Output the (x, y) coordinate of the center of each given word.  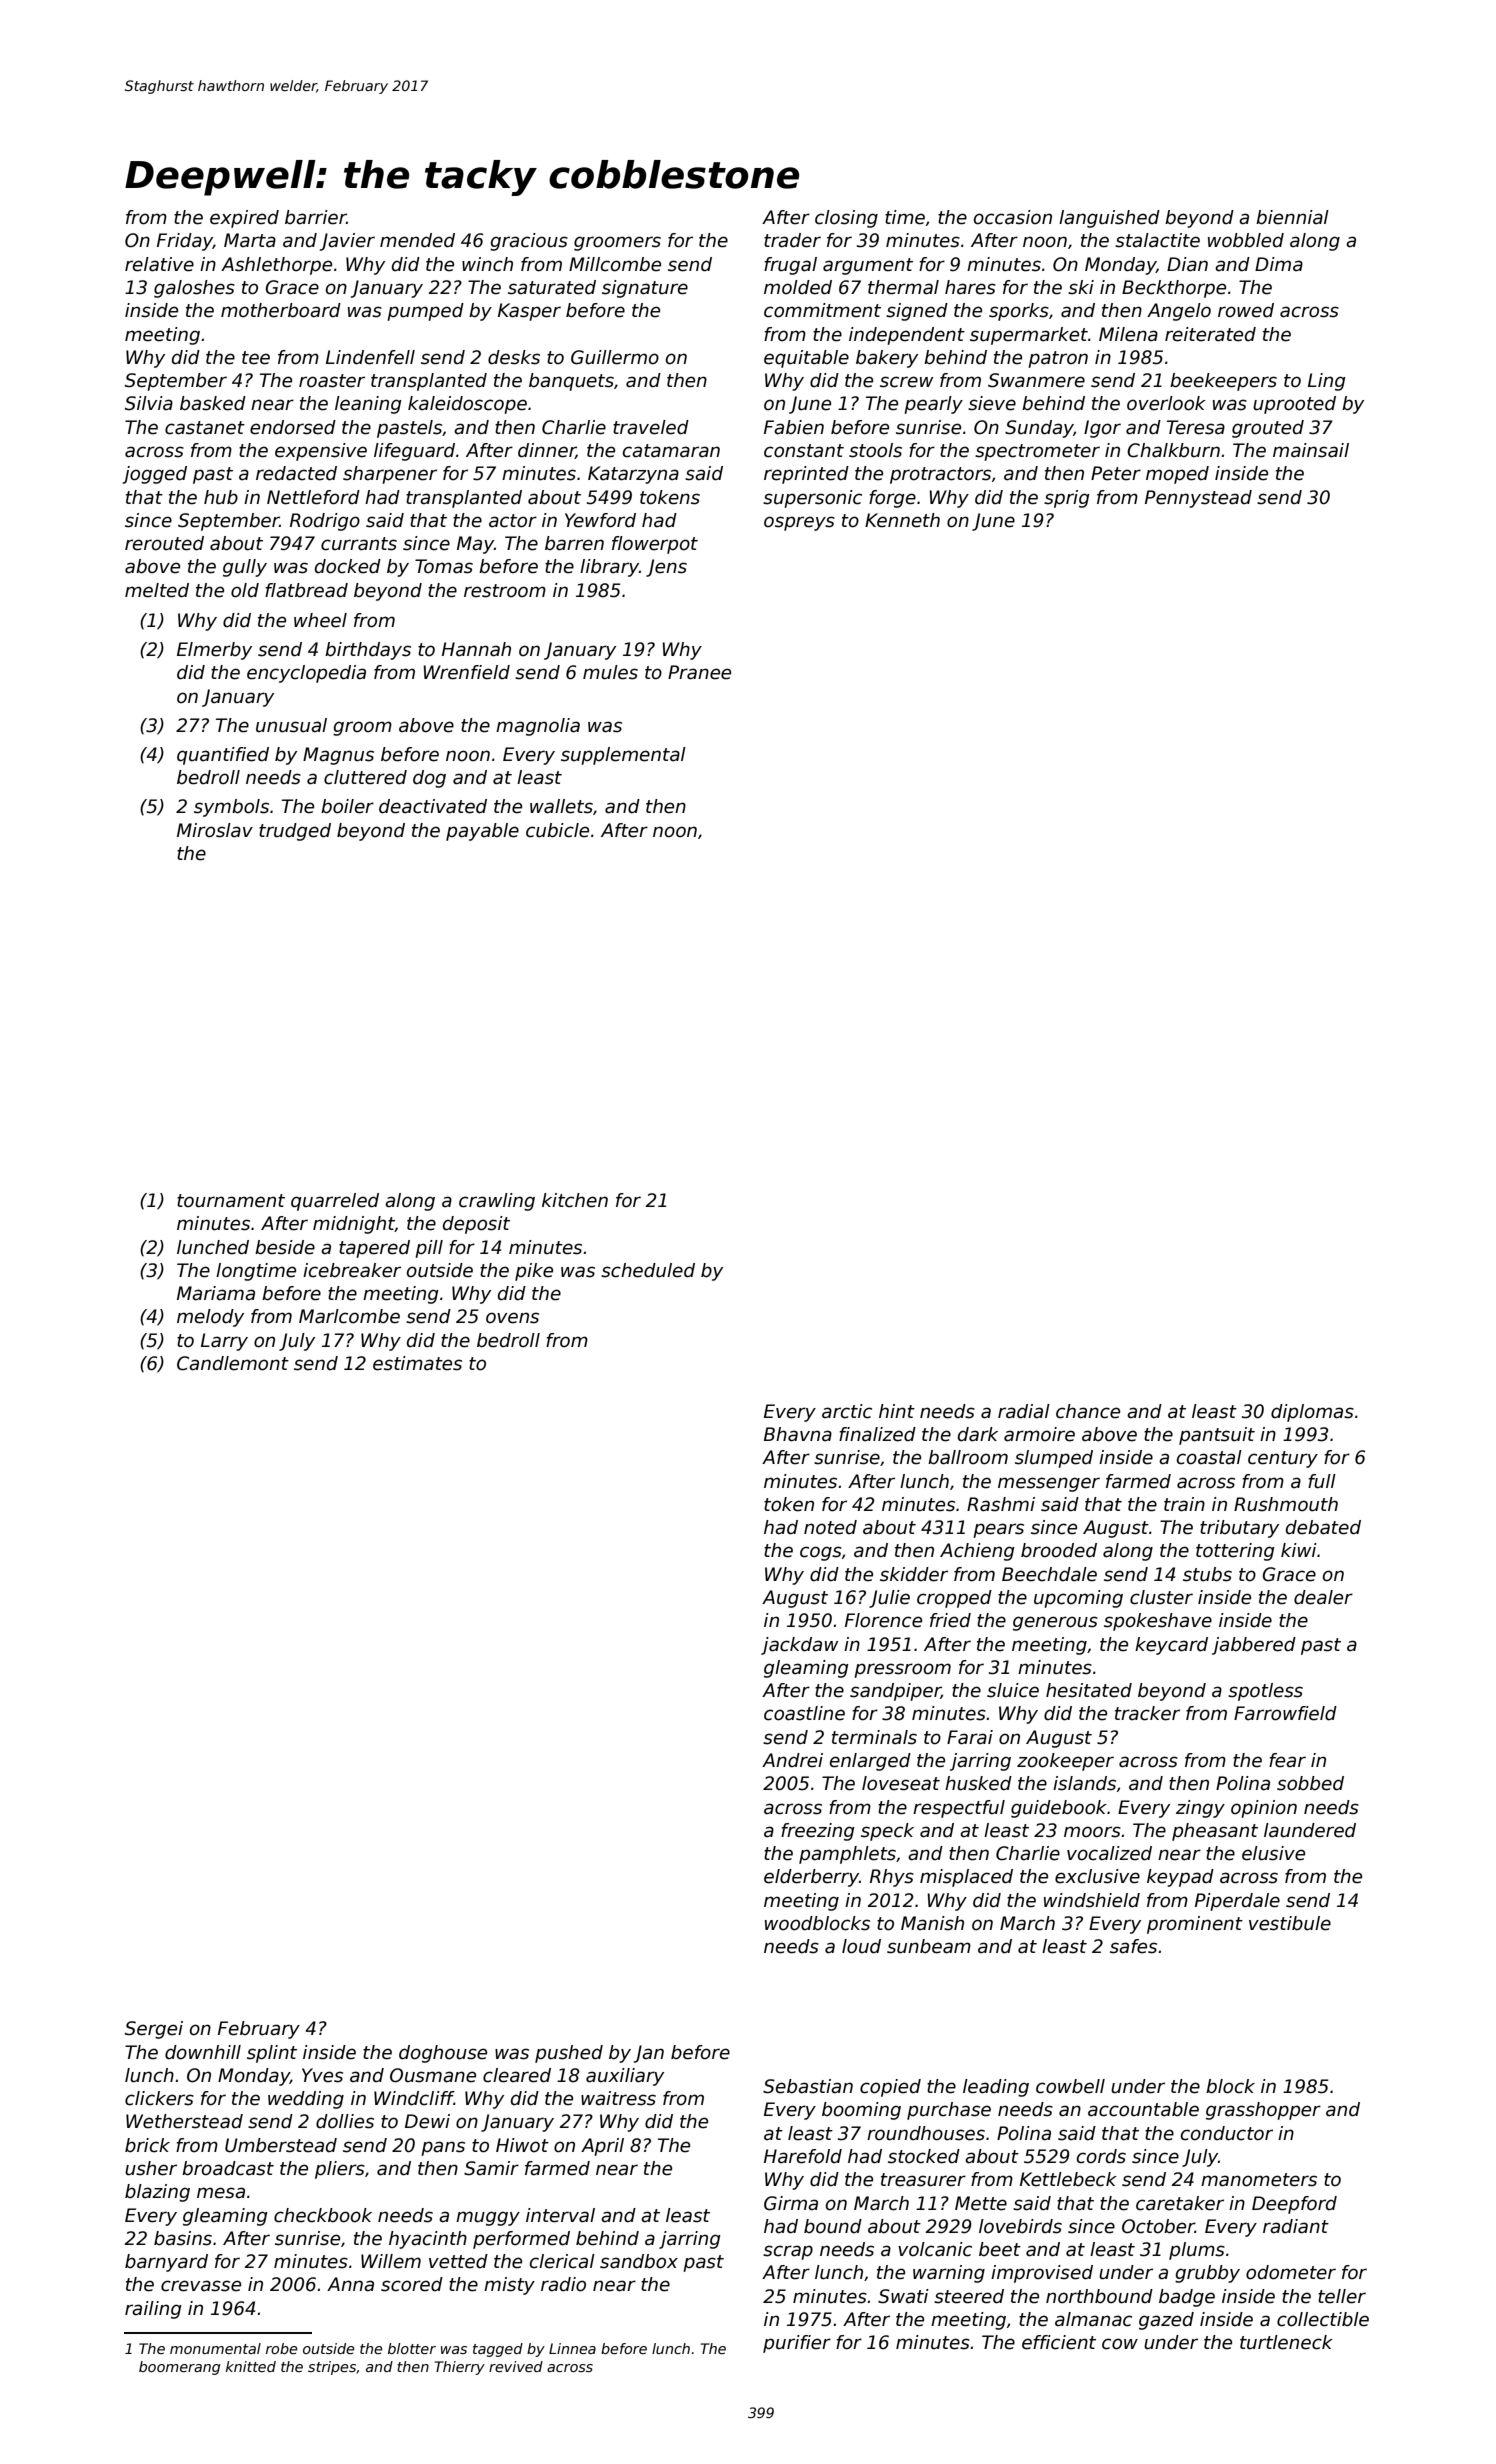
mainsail (1311, 450)
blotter (412, 2348)
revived (516, 2366)
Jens (666, 568)
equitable (806, 359)
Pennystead (1198, 499)
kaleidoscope (467, 405)
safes (1133, 1946)
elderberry (811, 1878)
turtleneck (1286, 2342)
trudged (295, 832)
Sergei (154, 2030)
